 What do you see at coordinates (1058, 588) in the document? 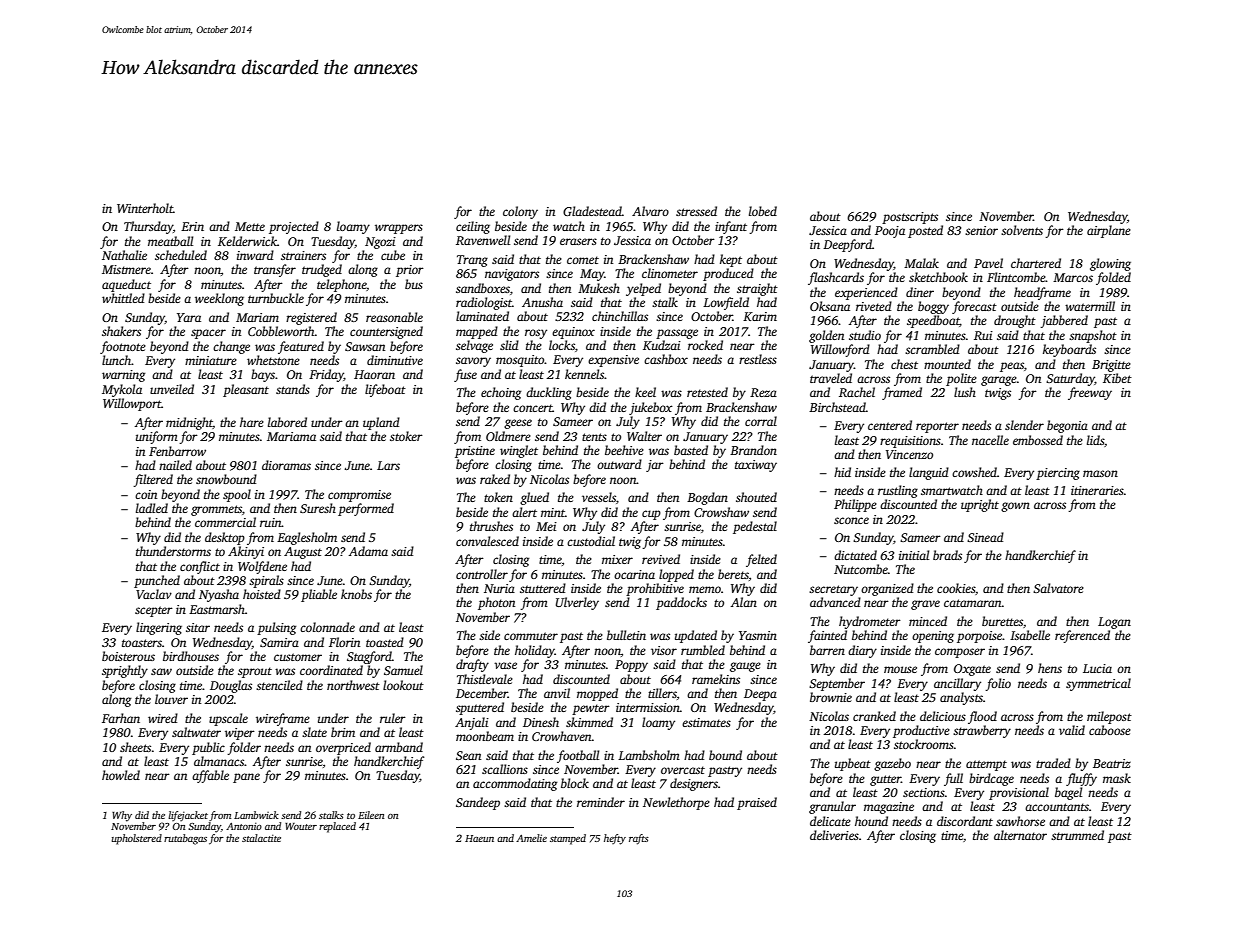
I see `Salvatore` at bounding box center [1058, 588].
